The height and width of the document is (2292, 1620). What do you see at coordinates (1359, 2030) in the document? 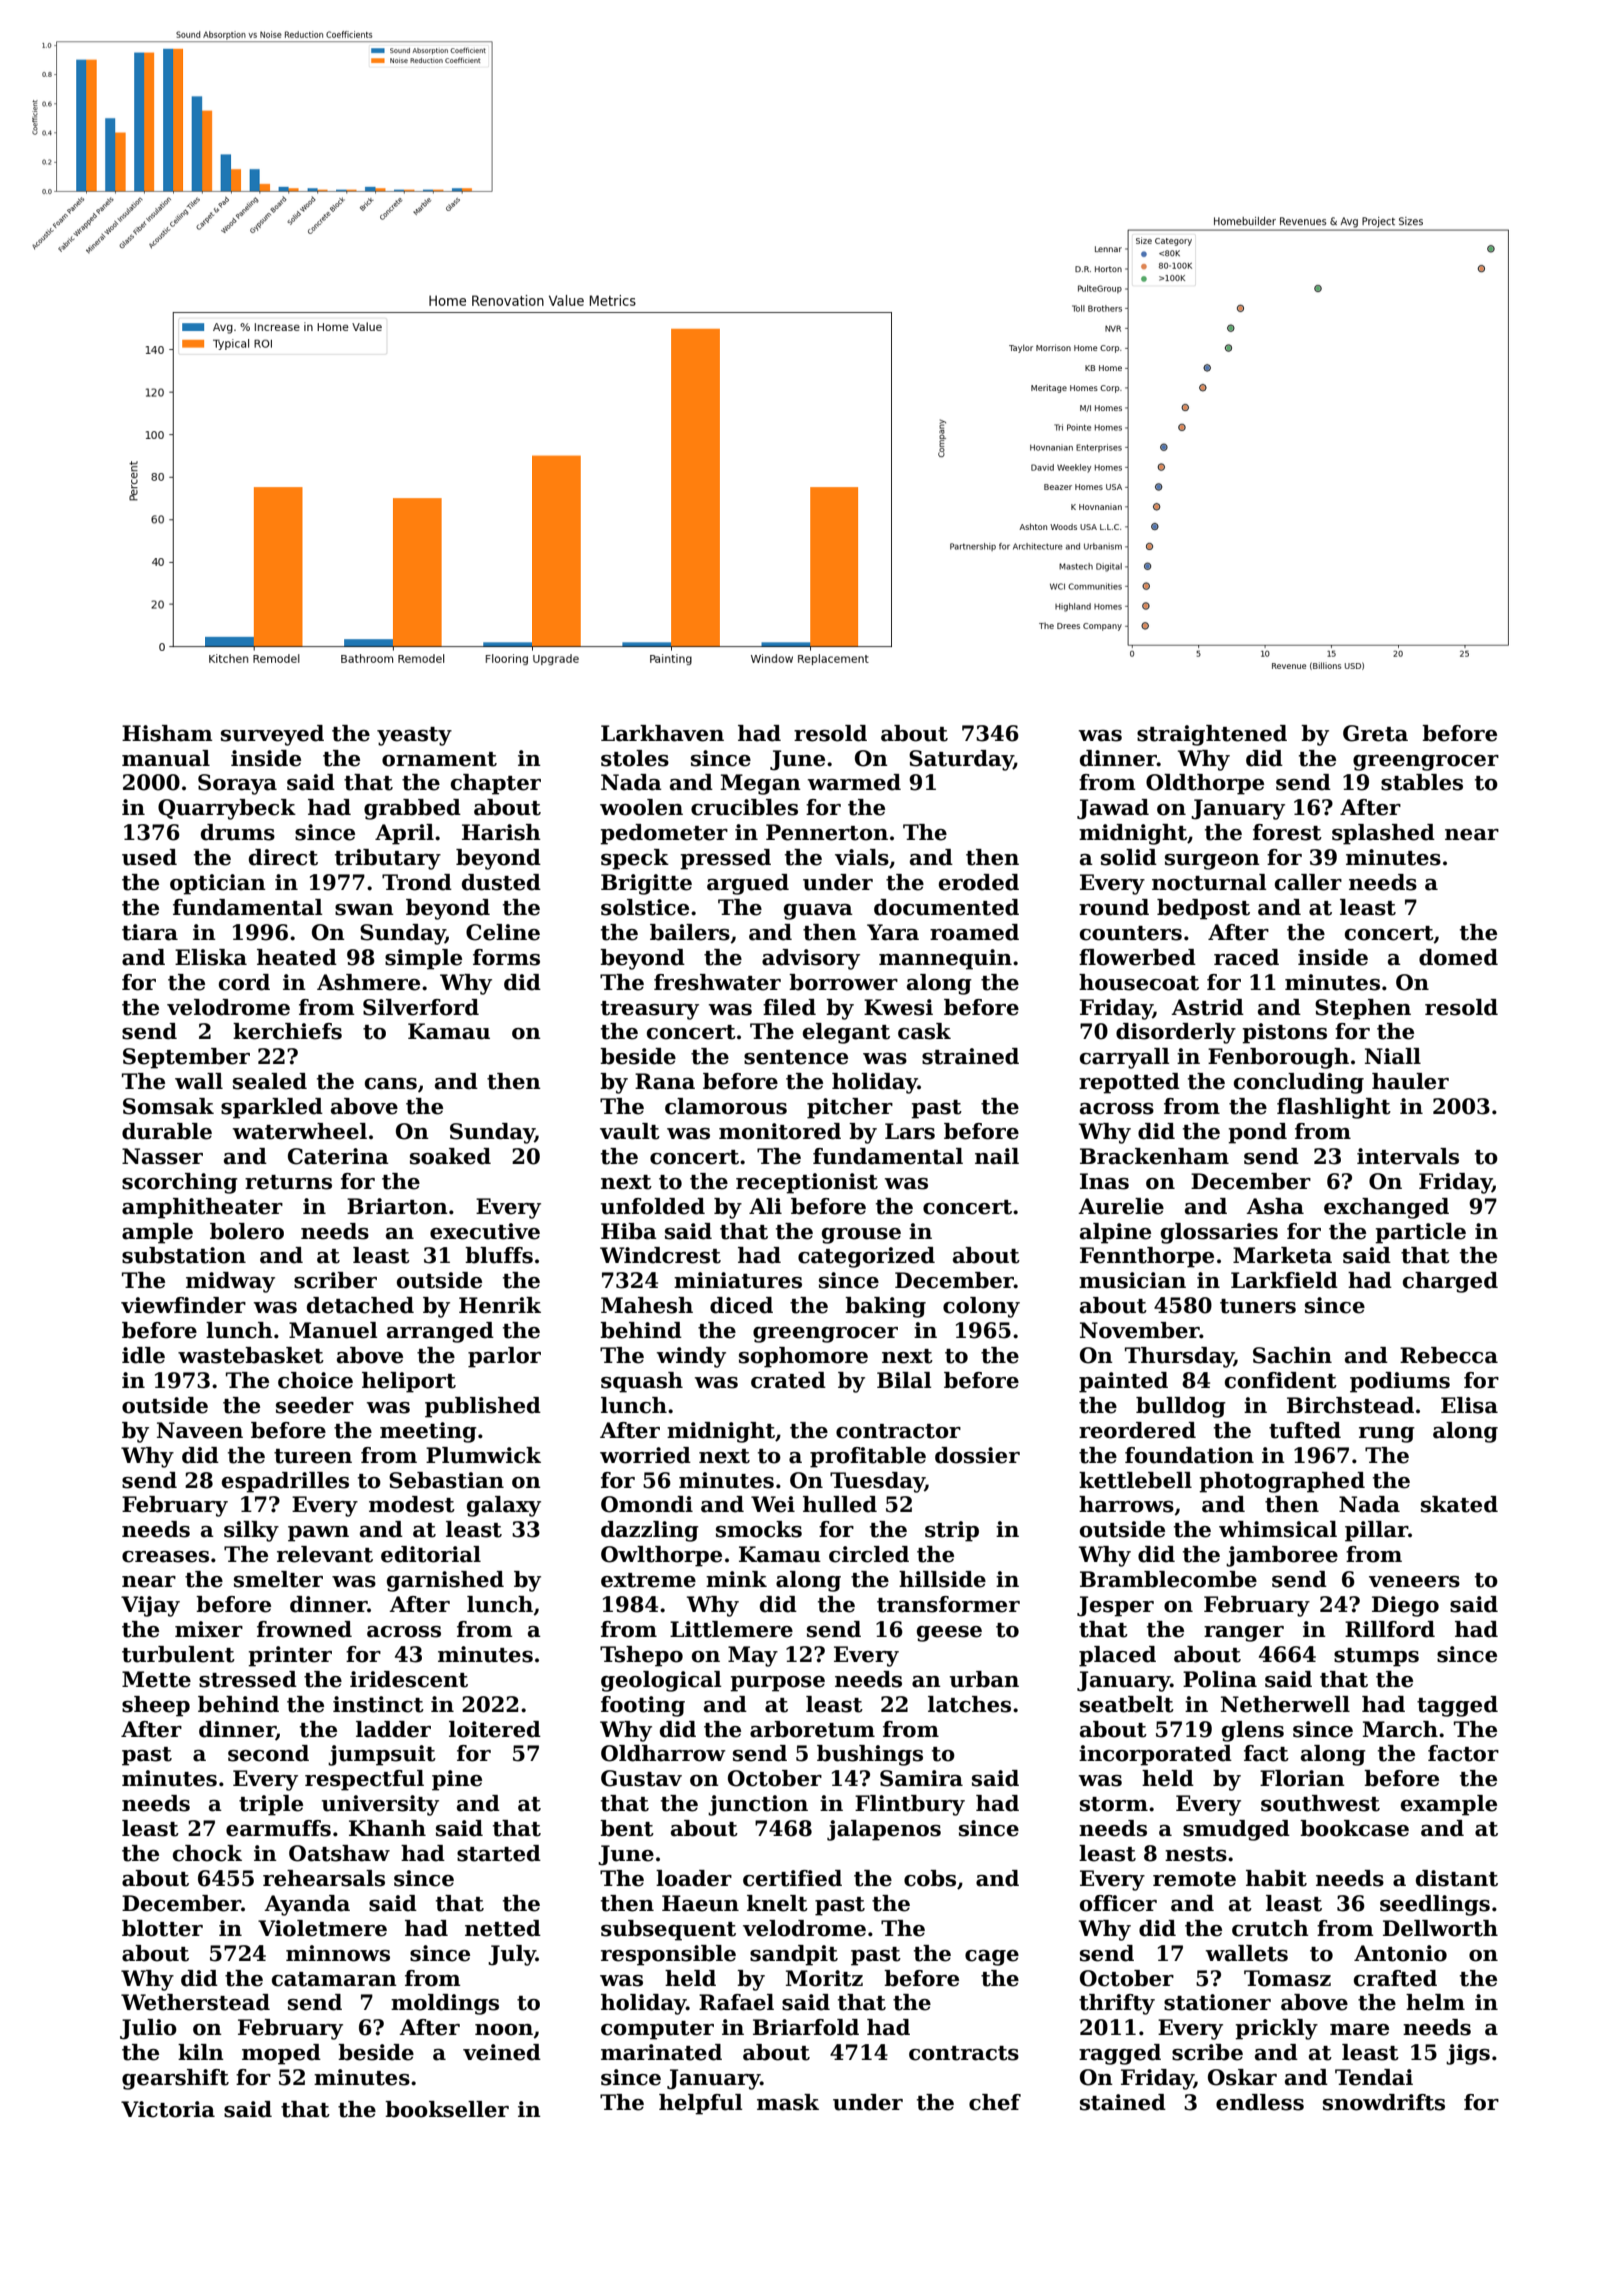
I see `mare` at bounding box center [1359, 2030].
